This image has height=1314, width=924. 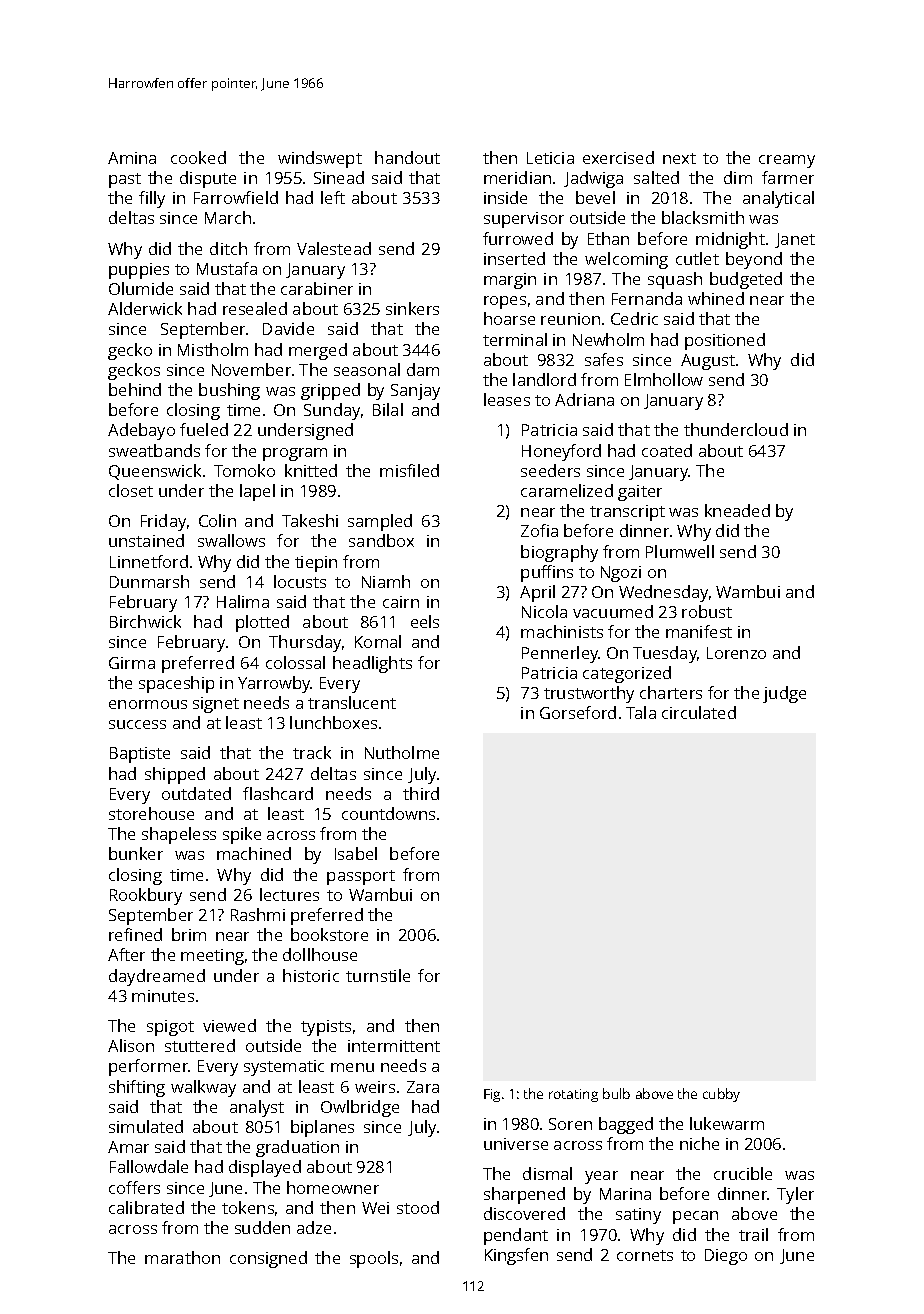 I want to click on Amina, so click(x=132, y=158).
